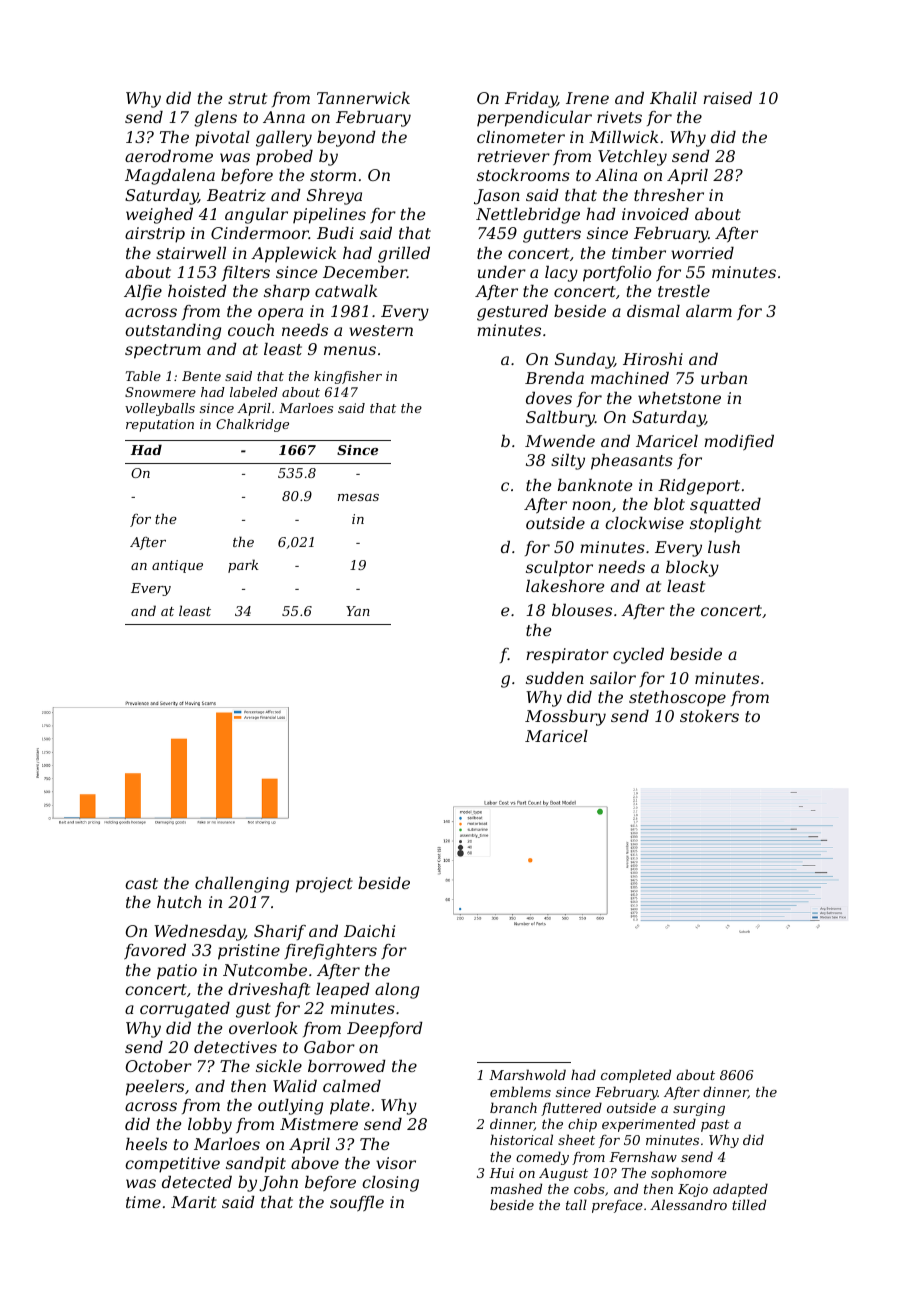 This screenshot has width=908, height=1316. Describe the element at coordinates (404, 255) in the screenshot. I see `grilled` at that location.
